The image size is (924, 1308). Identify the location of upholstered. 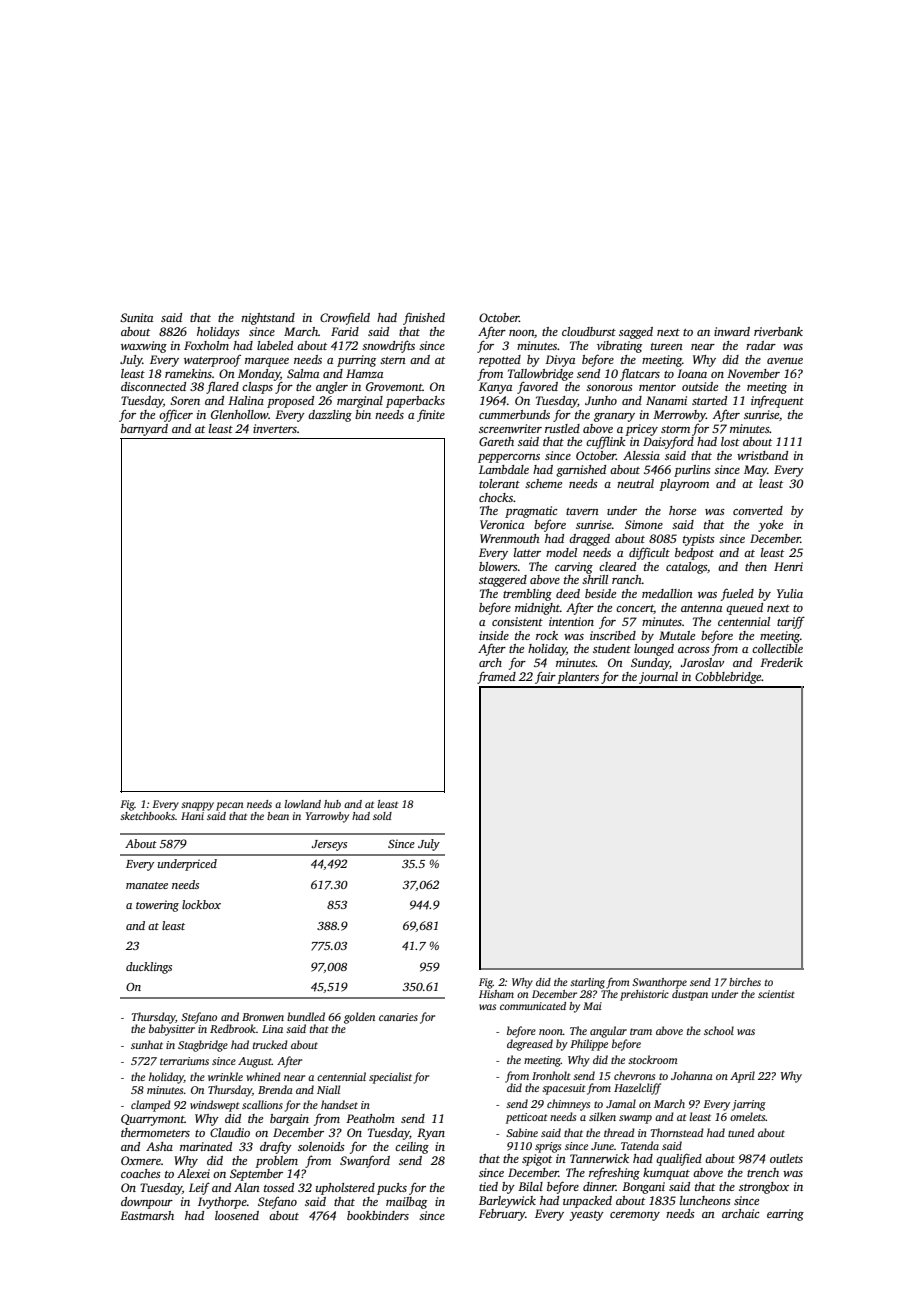
(345, 1189).
